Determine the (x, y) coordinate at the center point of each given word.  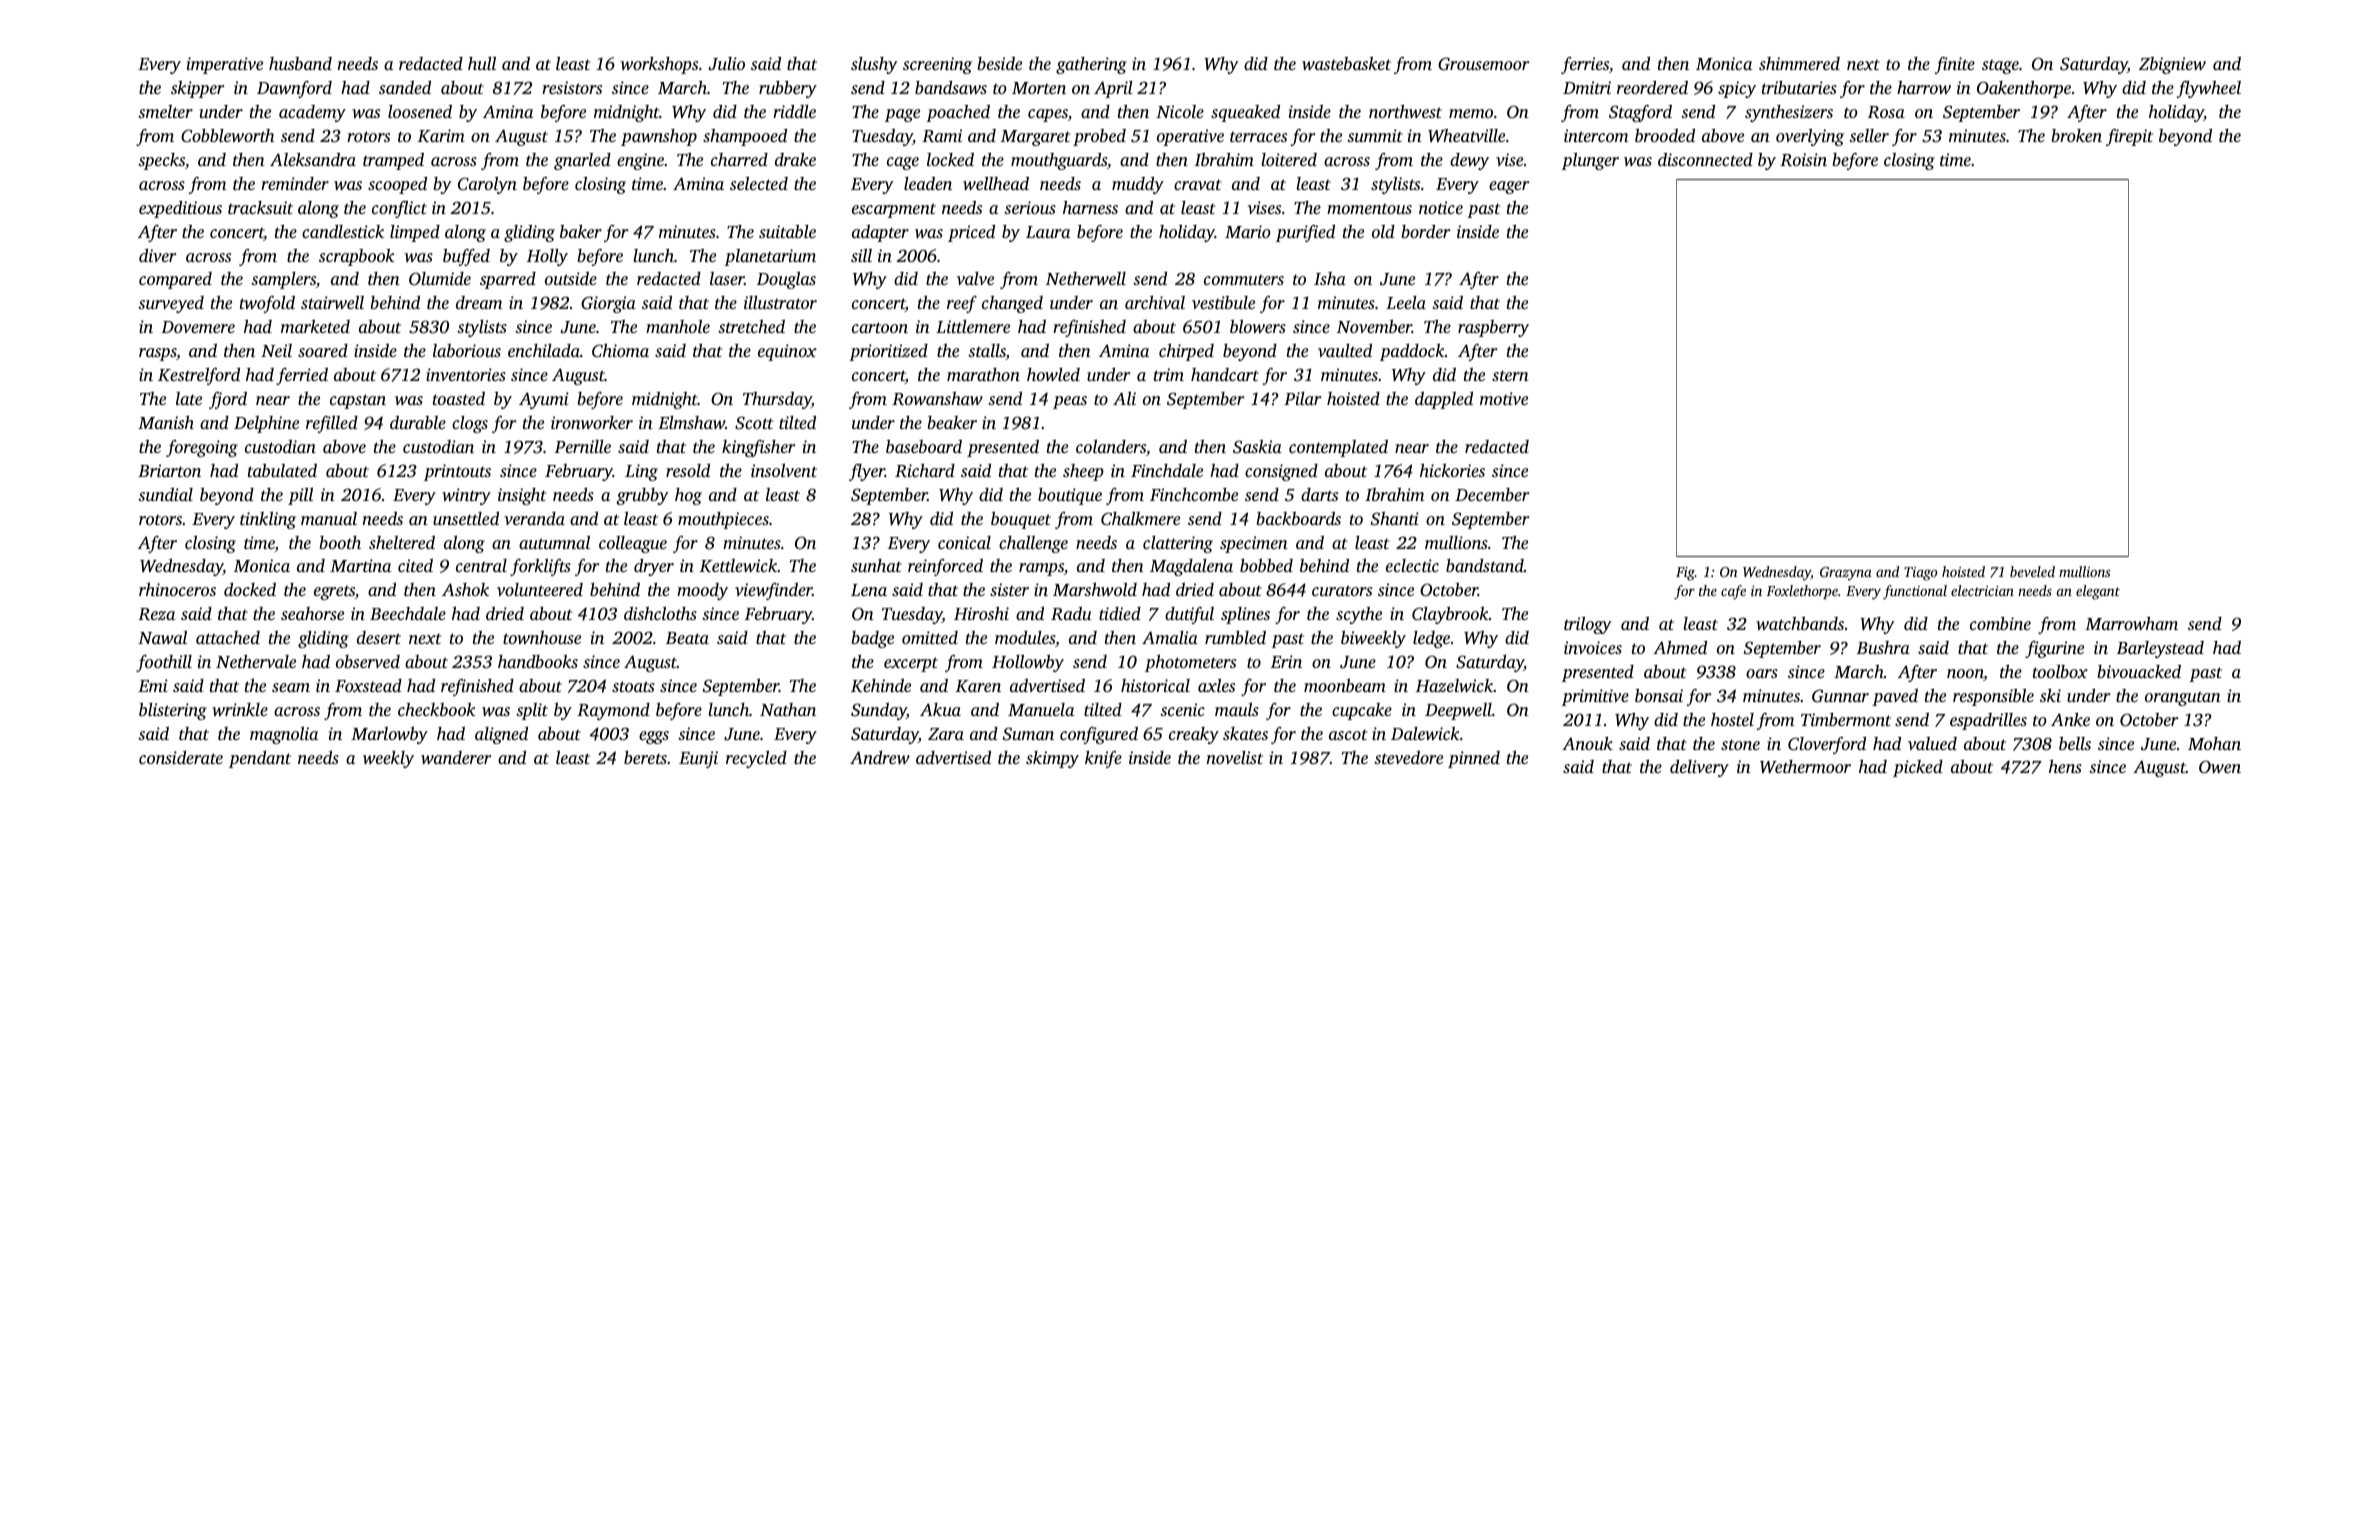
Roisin (1803, 160)
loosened (420, 111)
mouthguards (1059, 161)
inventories (466, 374)
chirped (1186, 352)
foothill (164, 663)
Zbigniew (2172, 65)
